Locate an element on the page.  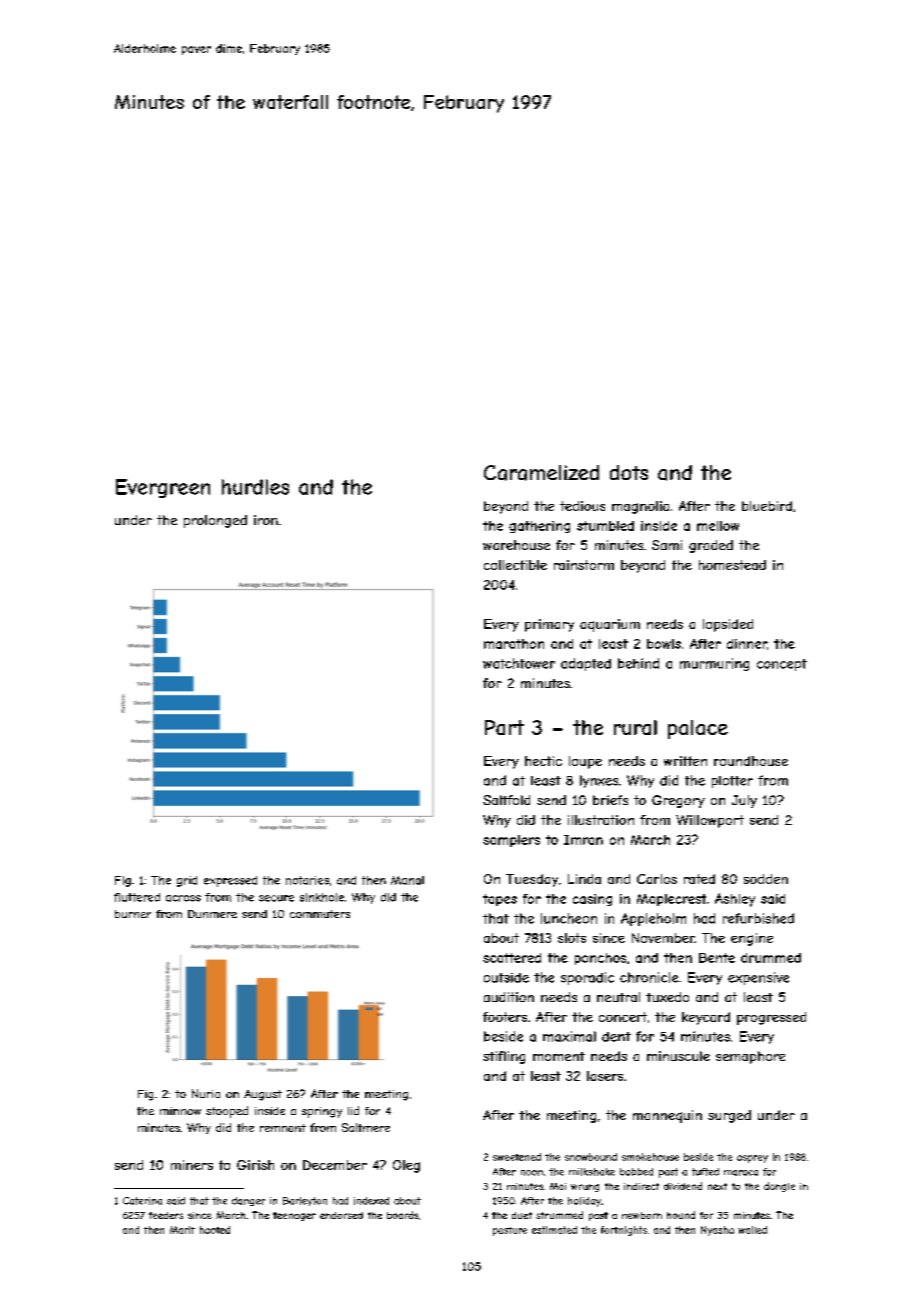
Saltfold is located at coordinates (506, 800).
